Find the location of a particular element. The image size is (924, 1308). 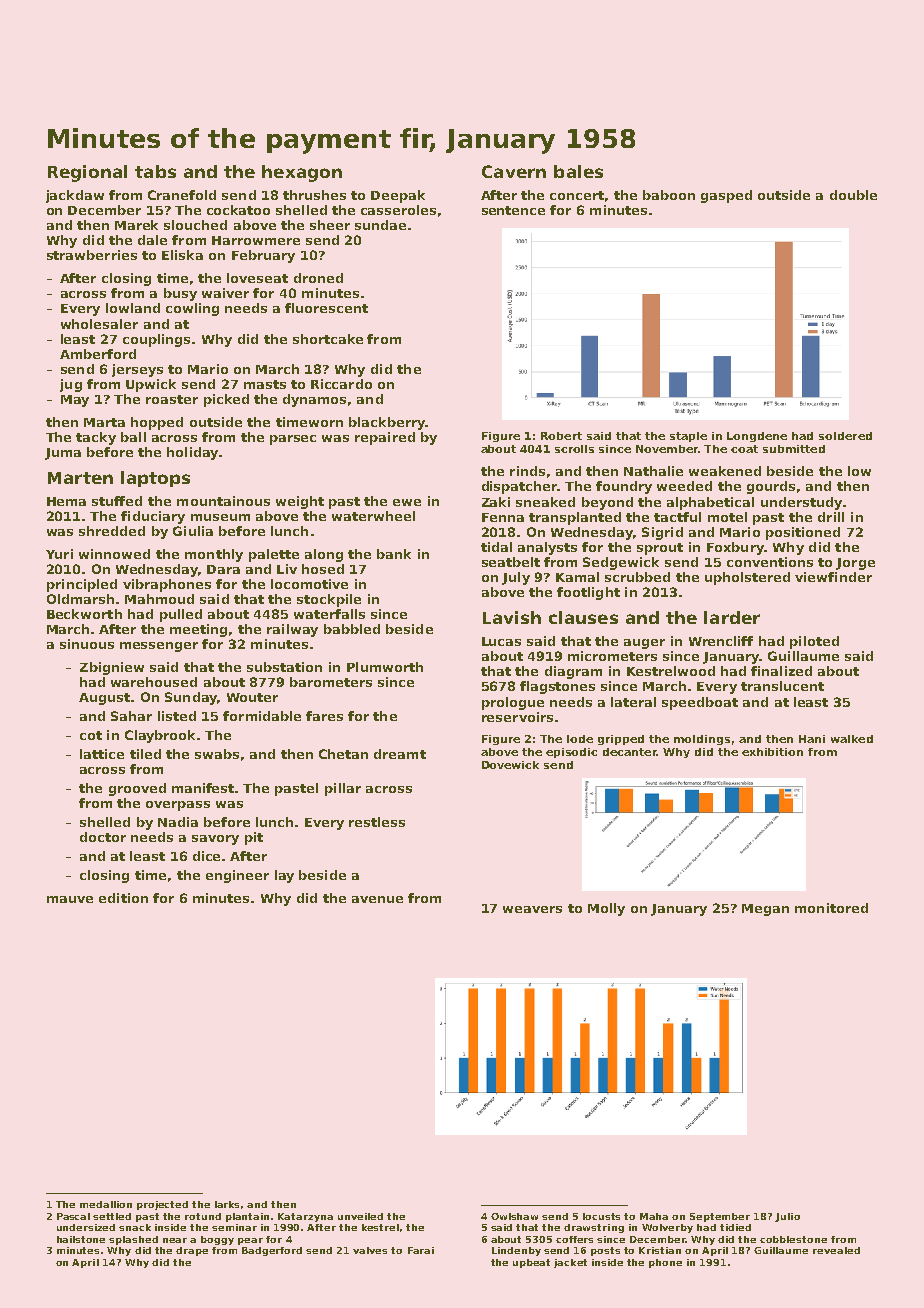

mauve is located at coordinates (70, 899).
